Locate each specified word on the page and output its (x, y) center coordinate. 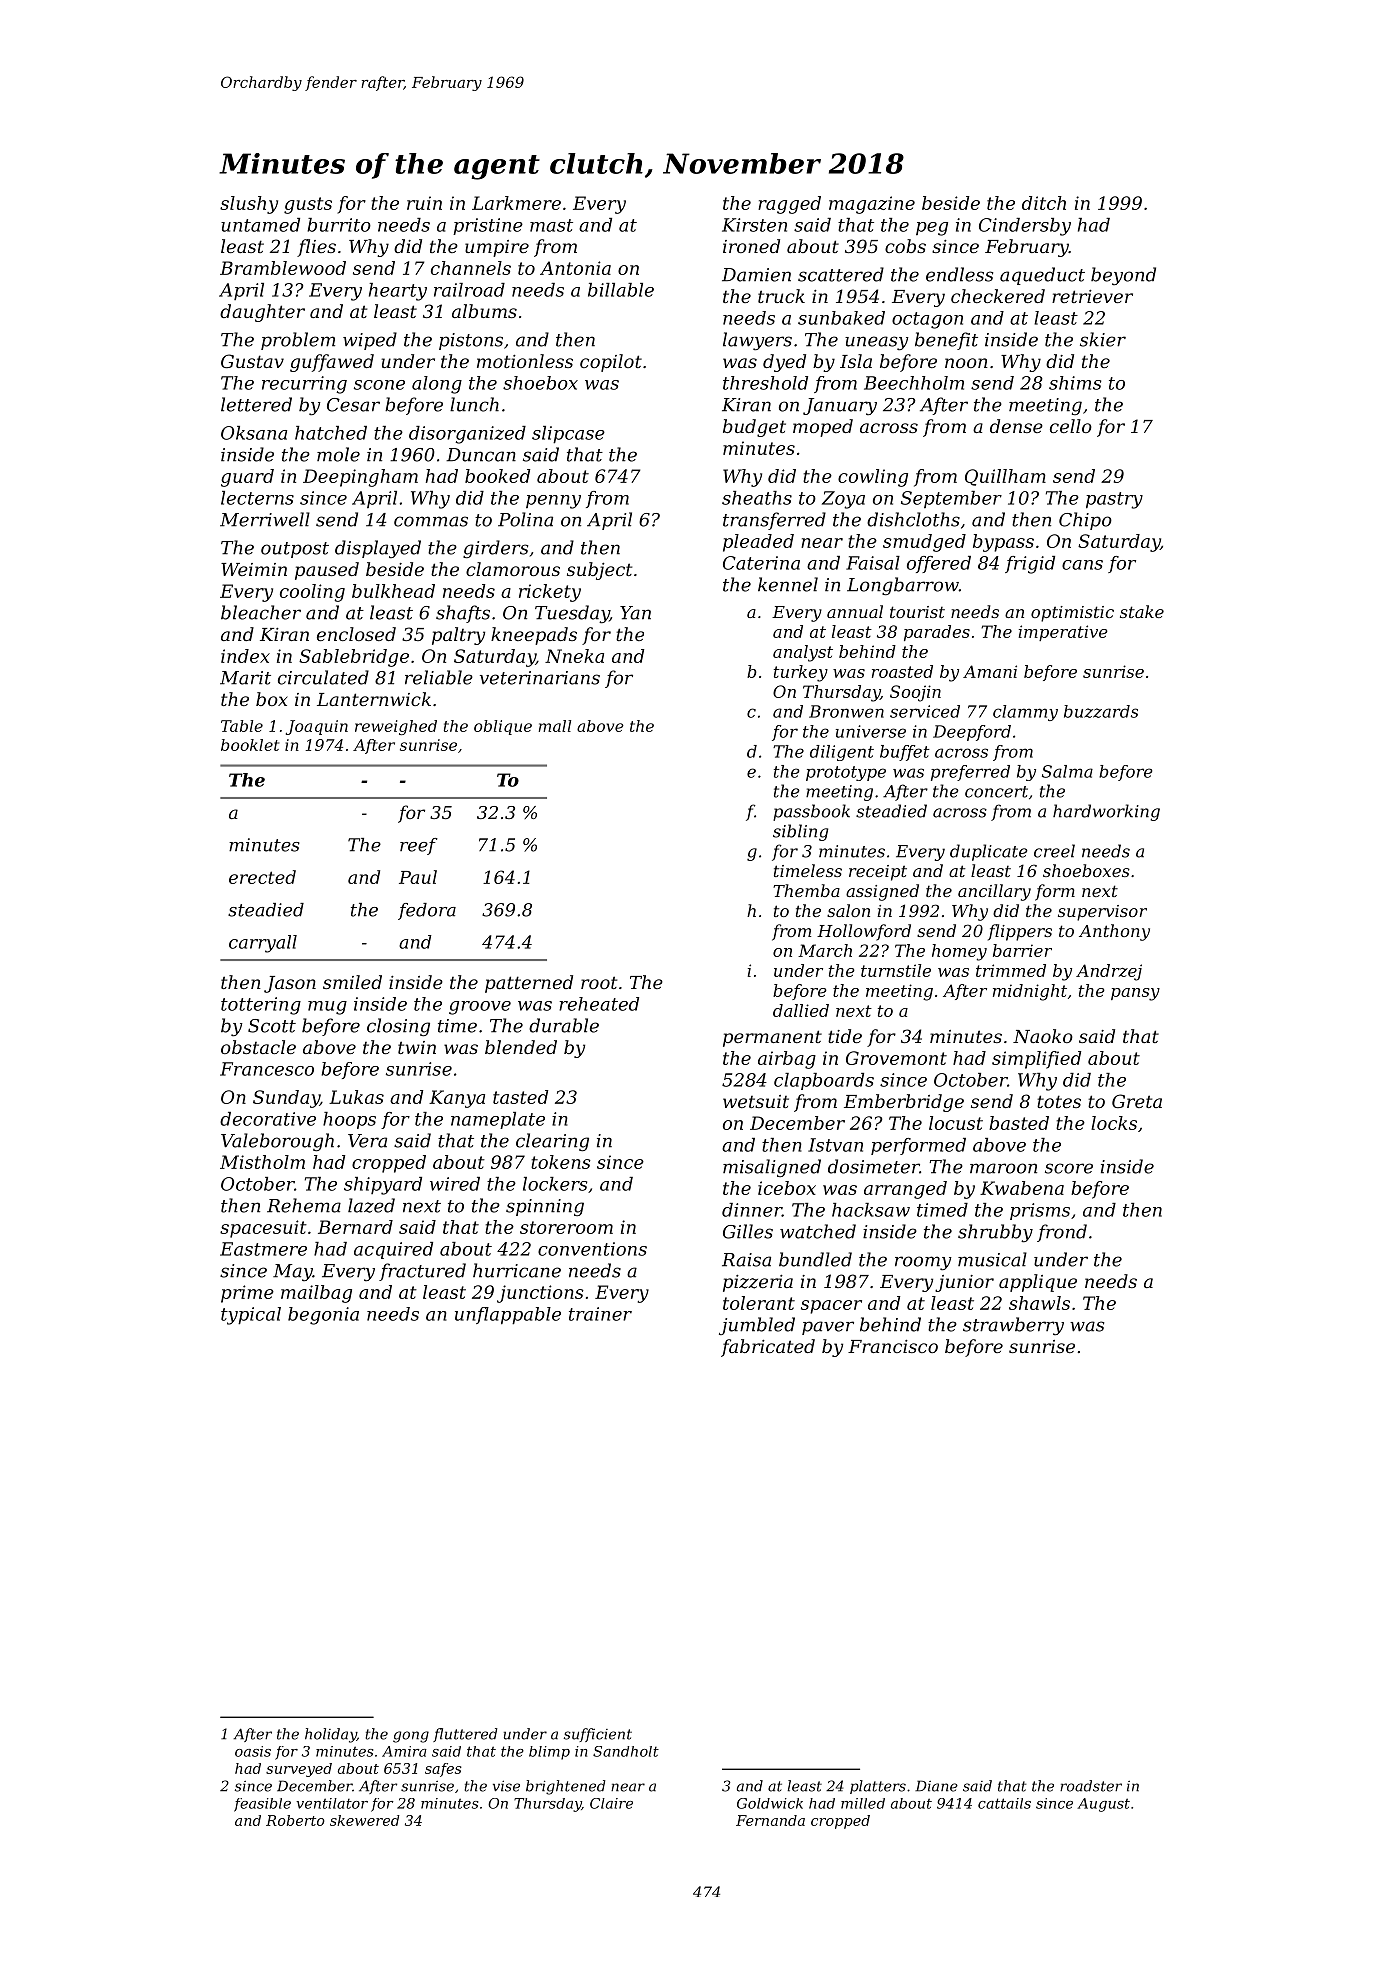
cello (1071, 426)
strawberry (1013, 1326)
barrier (1022, 950)
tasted (520, 1097)
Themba (806, 890)
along (437, 385)
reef (419, 846)
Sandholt (626, 1751)
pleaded (758, 543)
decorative (268, 1119)
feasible (262, 1805)
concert (996, 792)
